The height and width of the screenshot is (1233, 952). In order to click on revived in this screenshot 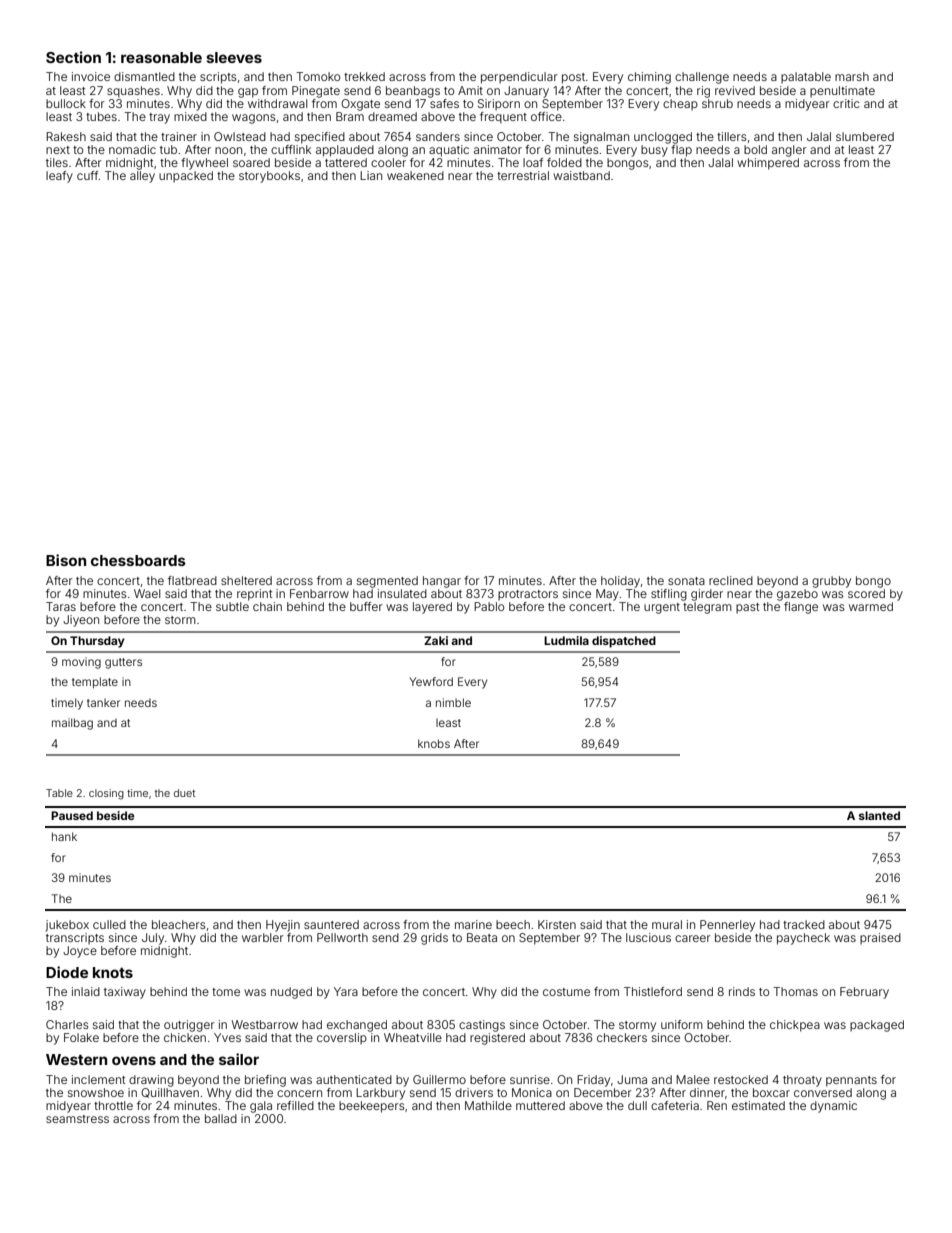, I will do `click(735, 90)`.
